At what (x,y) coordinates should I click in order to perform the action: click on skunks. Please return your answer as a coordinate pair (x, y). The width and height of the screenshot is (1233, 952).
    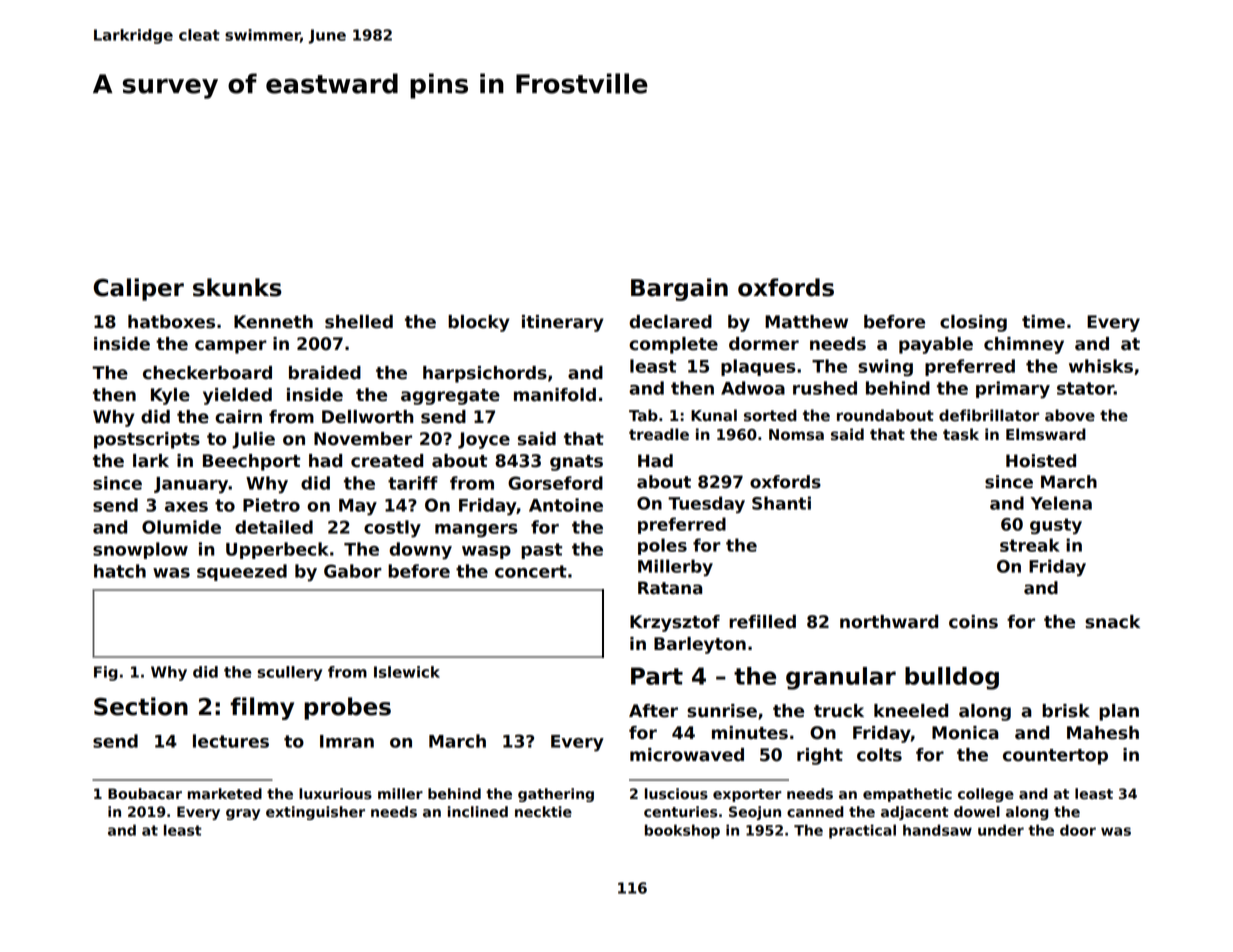
    Looking at the image, I should click on (237, 287).
